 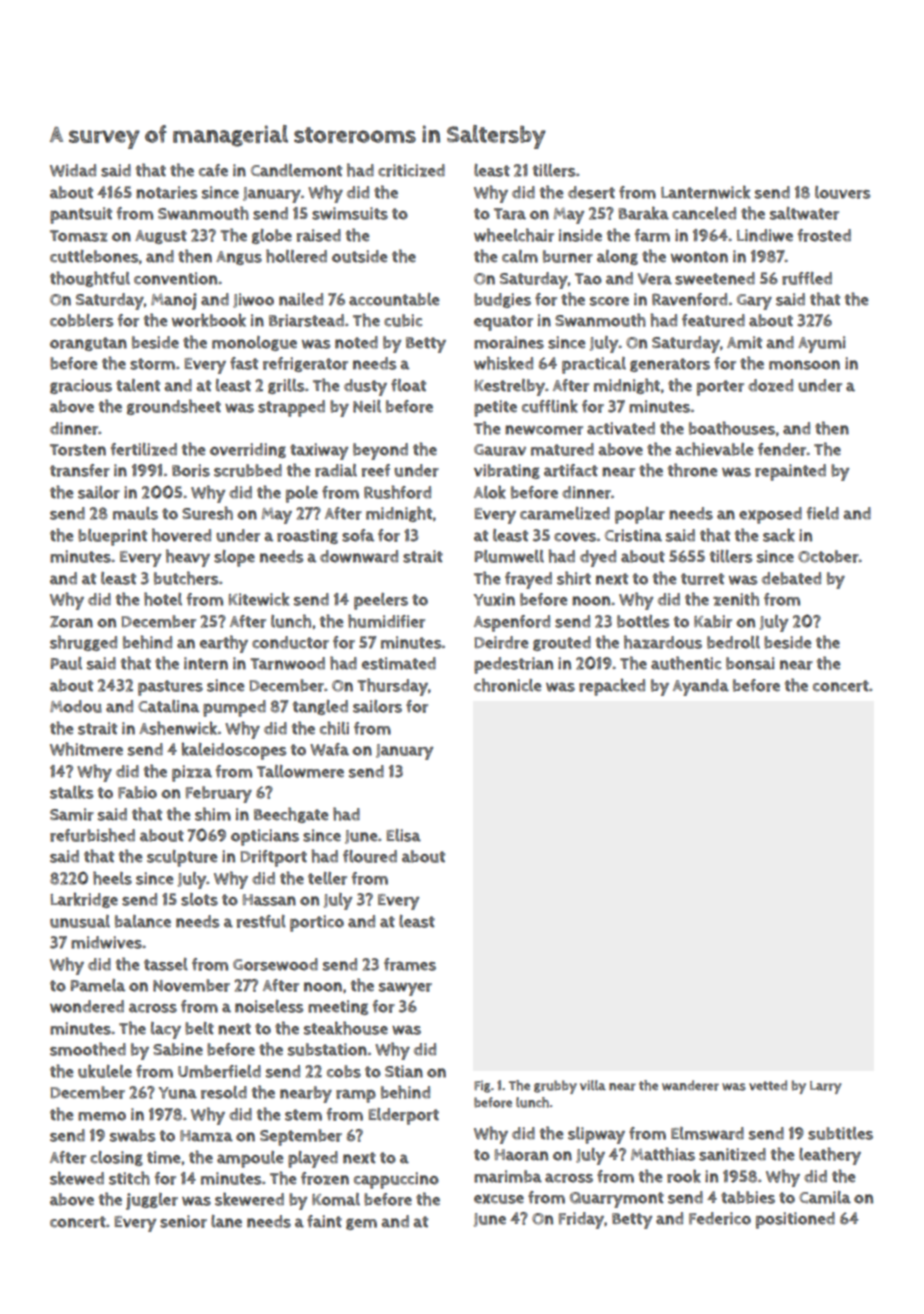 I want to click on gem, so click(x=361, y=1224).
